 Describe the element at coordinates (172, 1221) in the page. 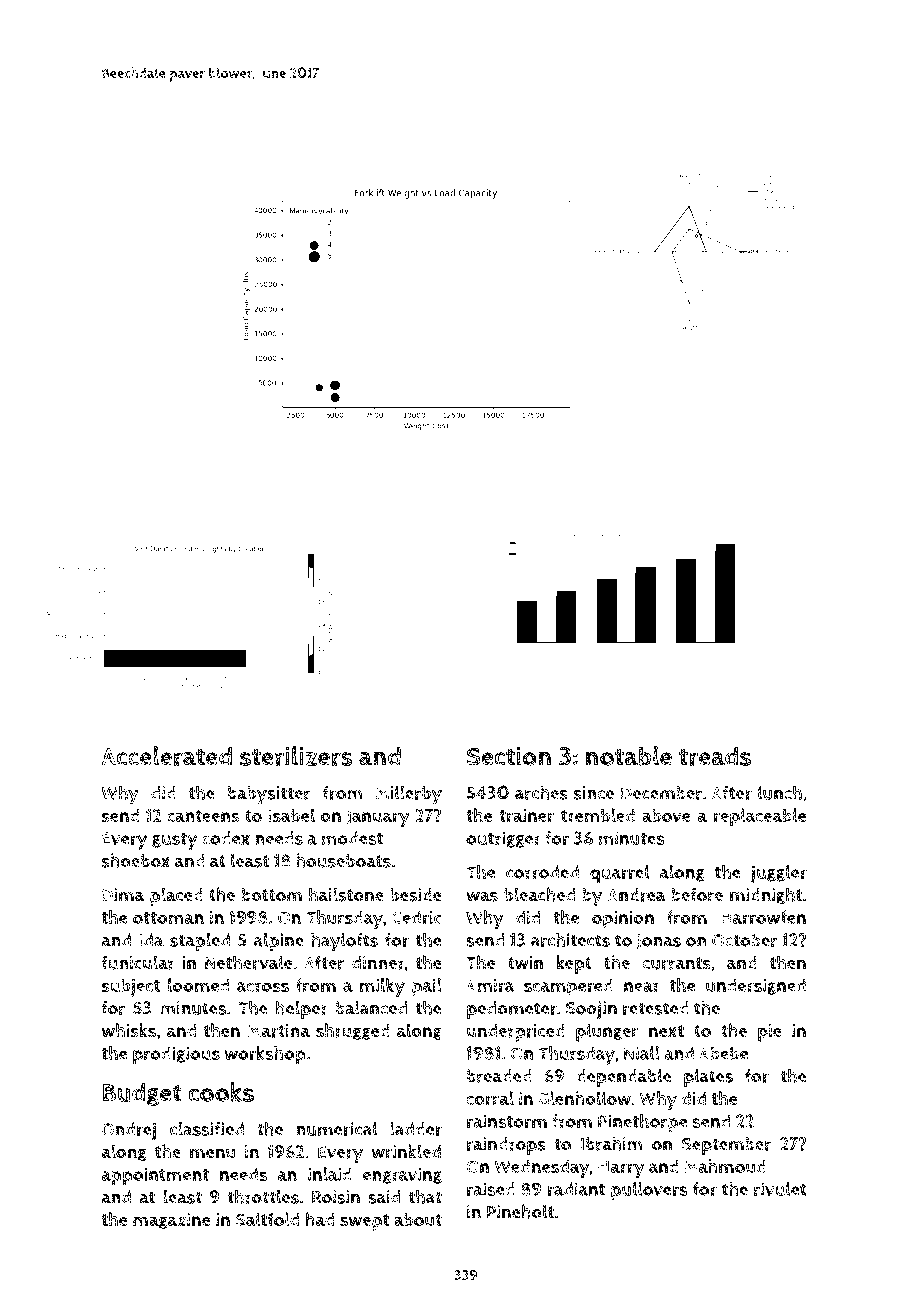

I see `magazine` at that location.
